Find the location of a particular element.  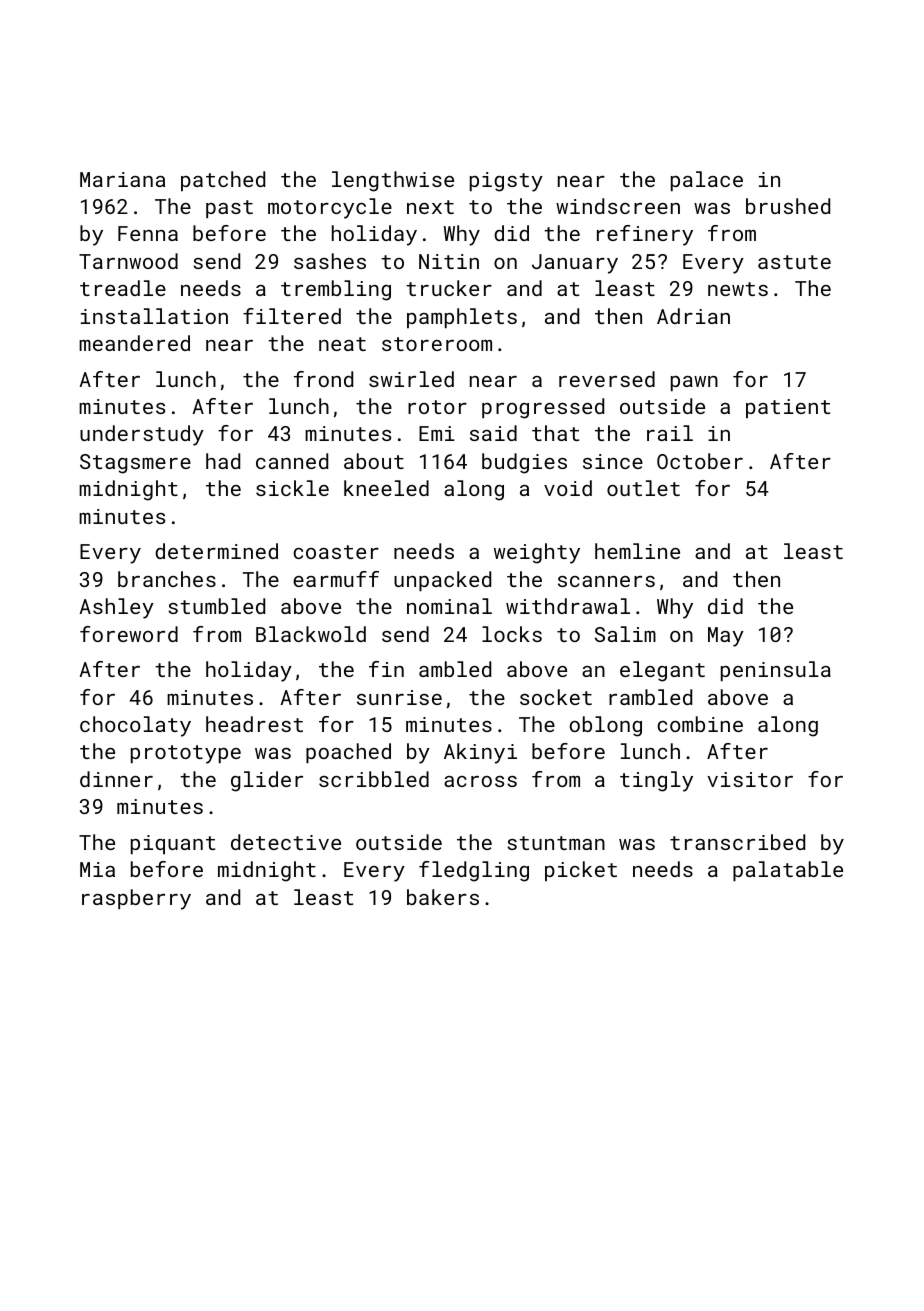

detective is located at coordinates (286, 842).
